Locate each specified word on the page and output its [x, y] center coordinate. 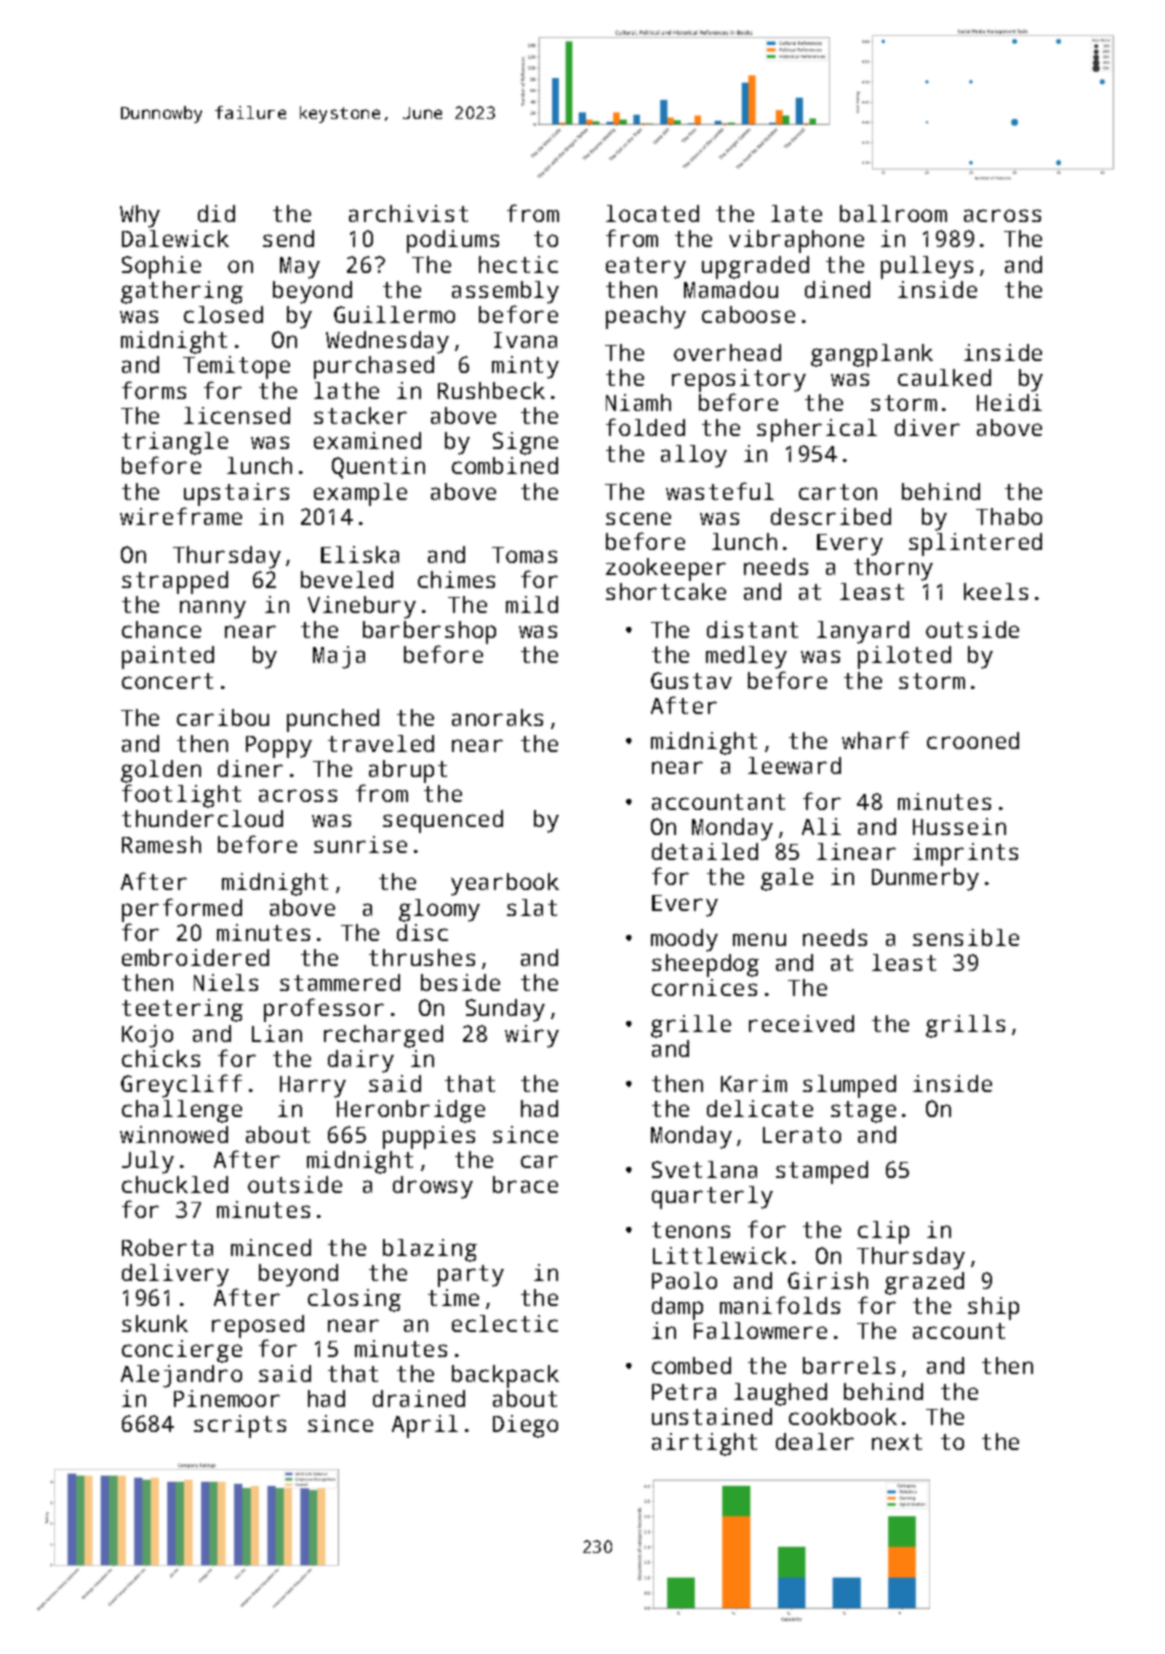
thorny [893, 569]
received [801, 1023]
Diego [525, 1426]
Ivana [525, 340]
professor [324, 1010]
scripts [240, 1426]
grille [691, 1026]
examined [367, 440]
